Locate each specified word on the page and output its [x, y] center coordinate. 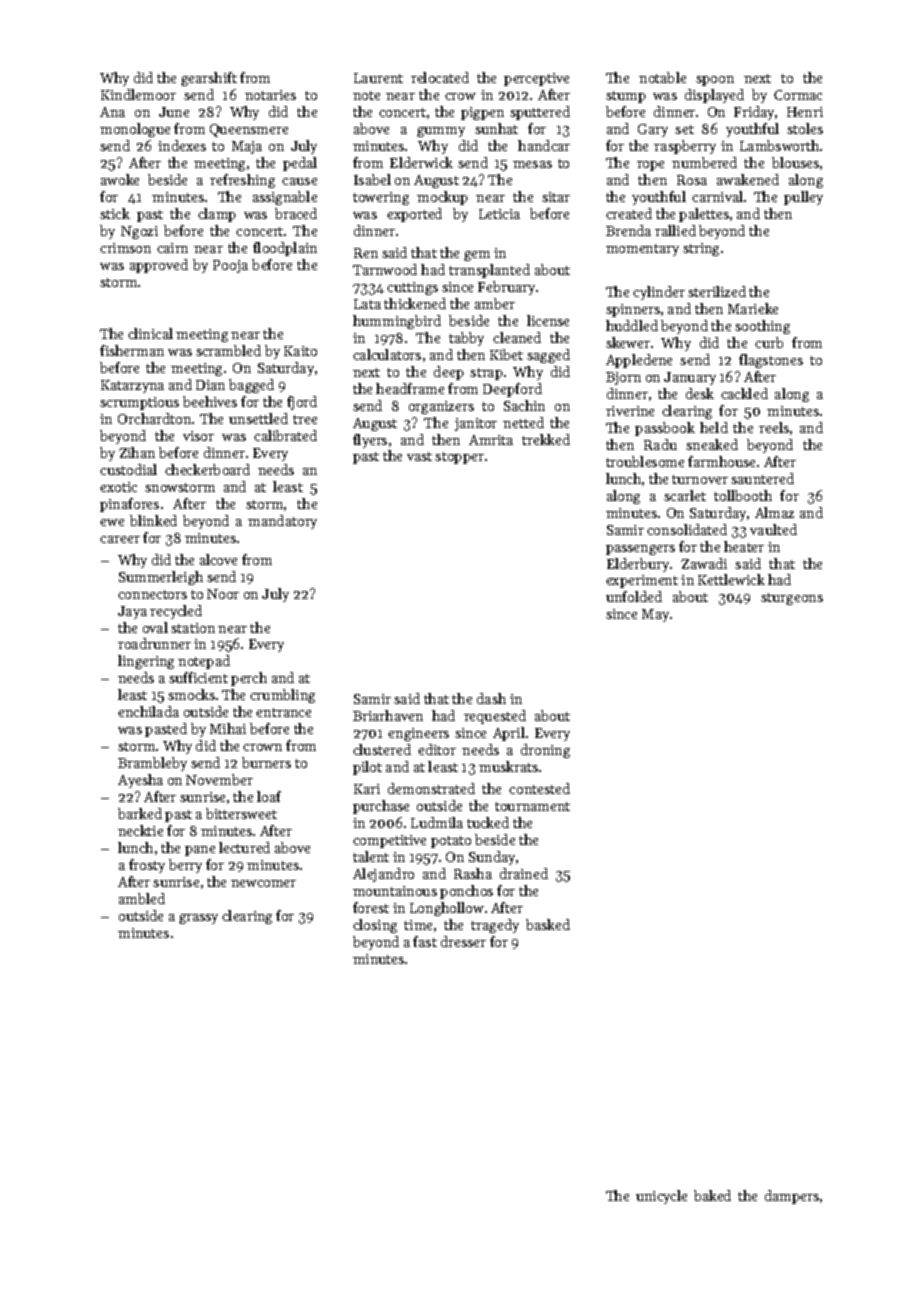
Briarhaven [388, 715]
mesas [532, 164]
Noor [223, 594]
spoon [715, 81]
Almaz [774, 512]
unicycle [661, 1197]
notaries [270, 95]
